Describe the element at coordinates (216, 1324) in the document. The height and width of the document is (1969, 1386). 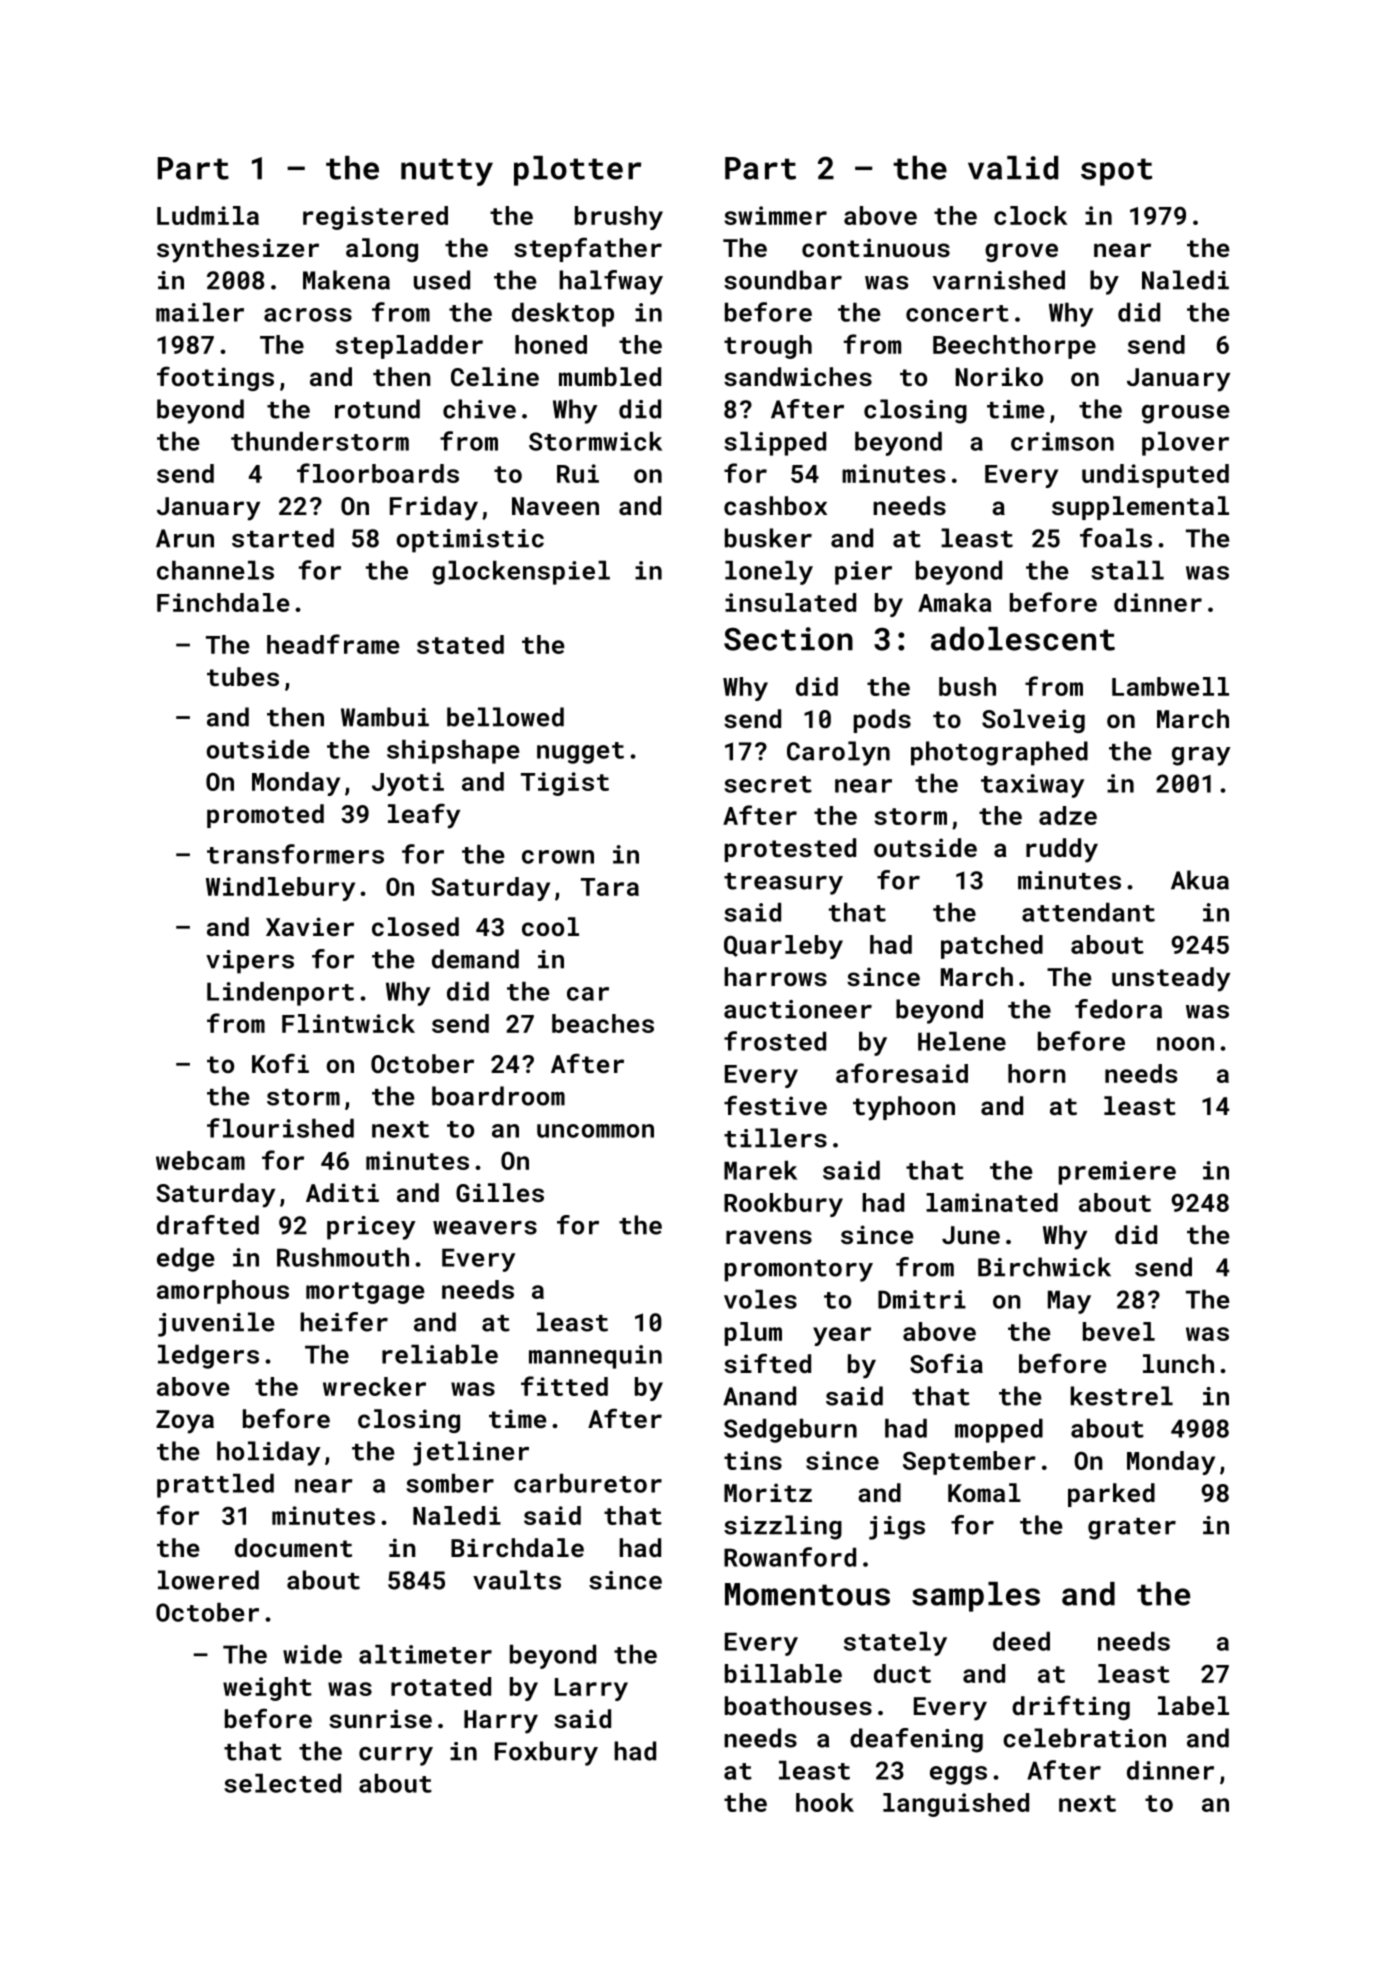
I see `juvenile` at that location.
